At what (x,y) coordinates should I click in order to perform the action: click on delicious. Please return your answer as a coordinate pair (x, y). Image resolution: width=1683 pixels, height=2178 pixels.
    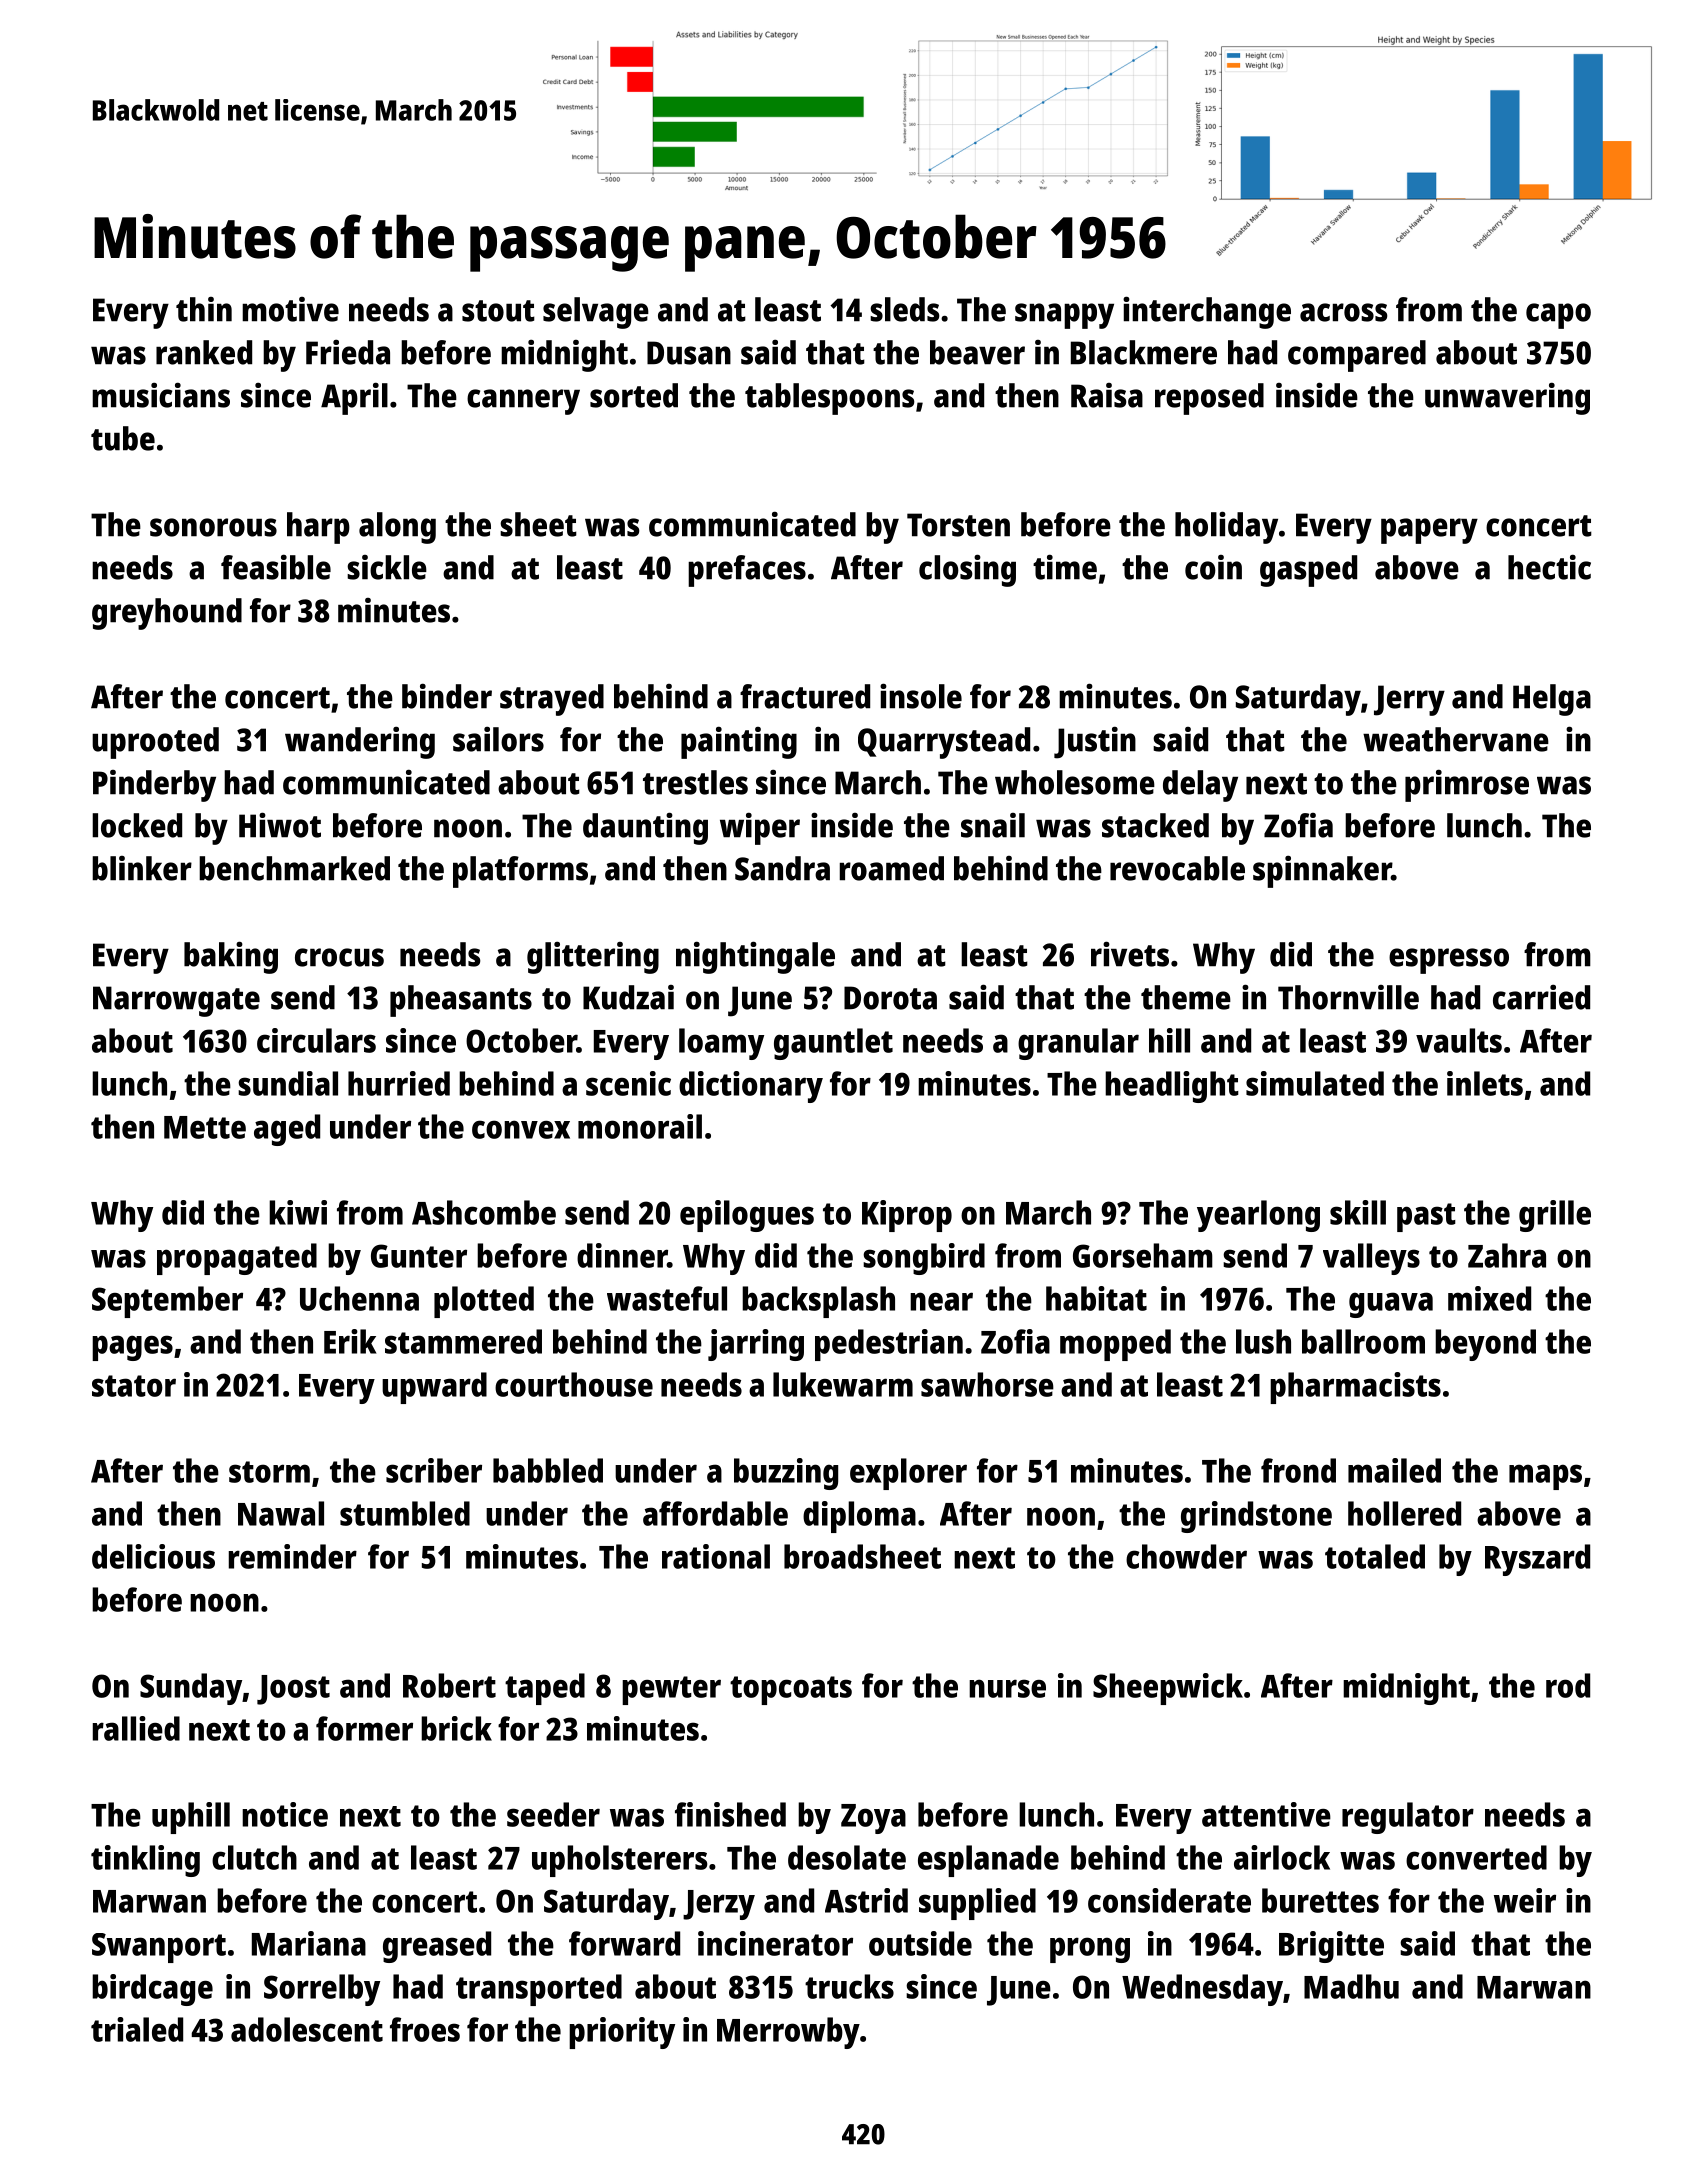
    Looking at the image, I should click on (153, 1556).
